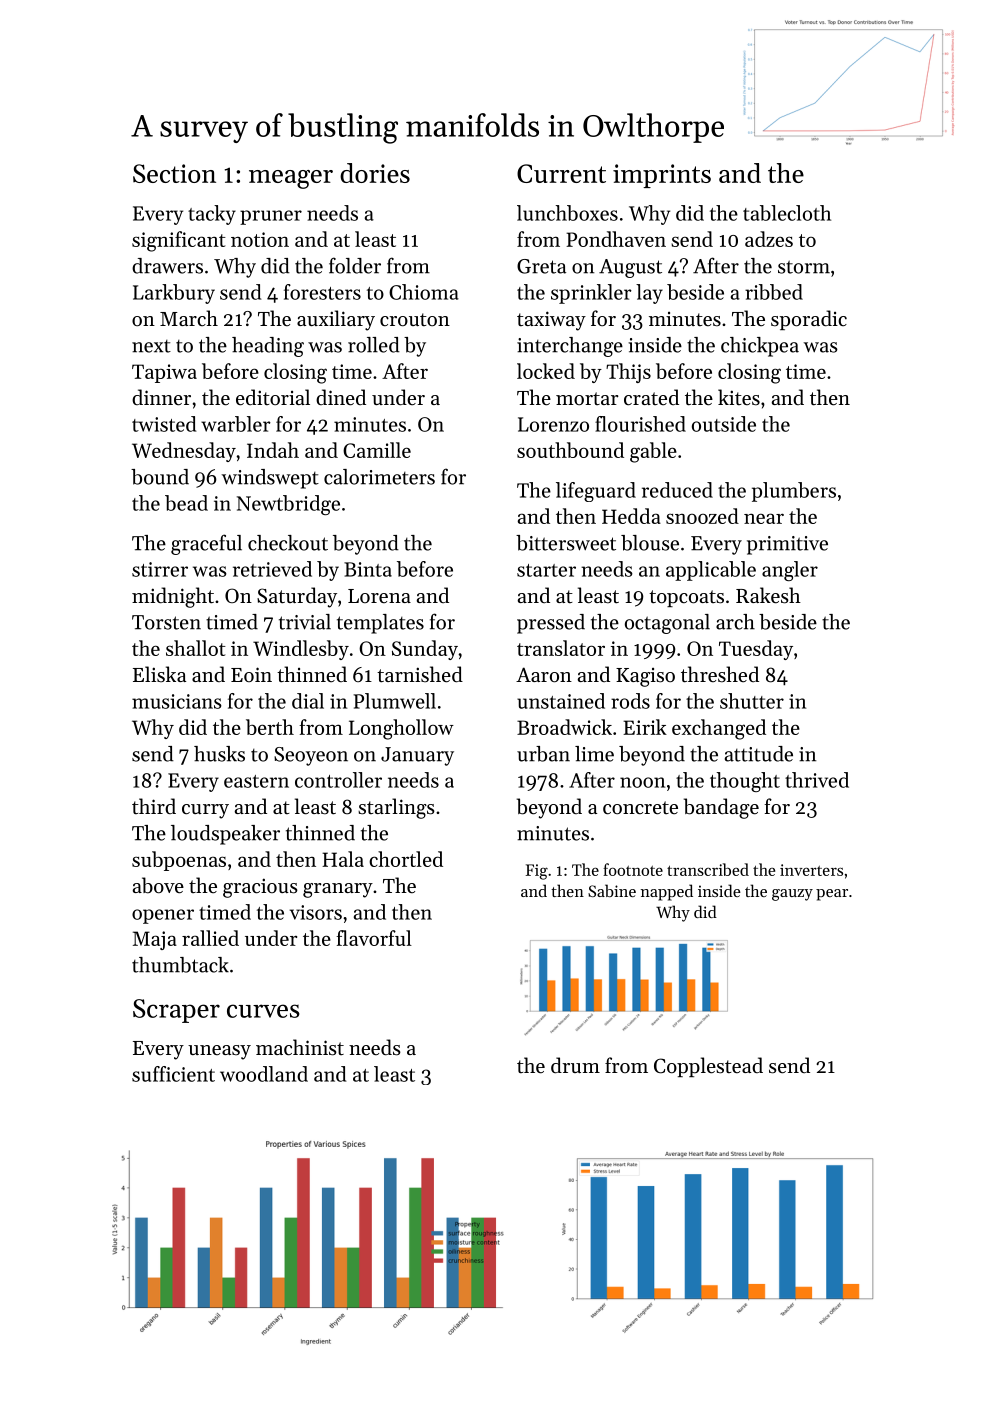  I want to click on chickpea, so click(760, 347).
